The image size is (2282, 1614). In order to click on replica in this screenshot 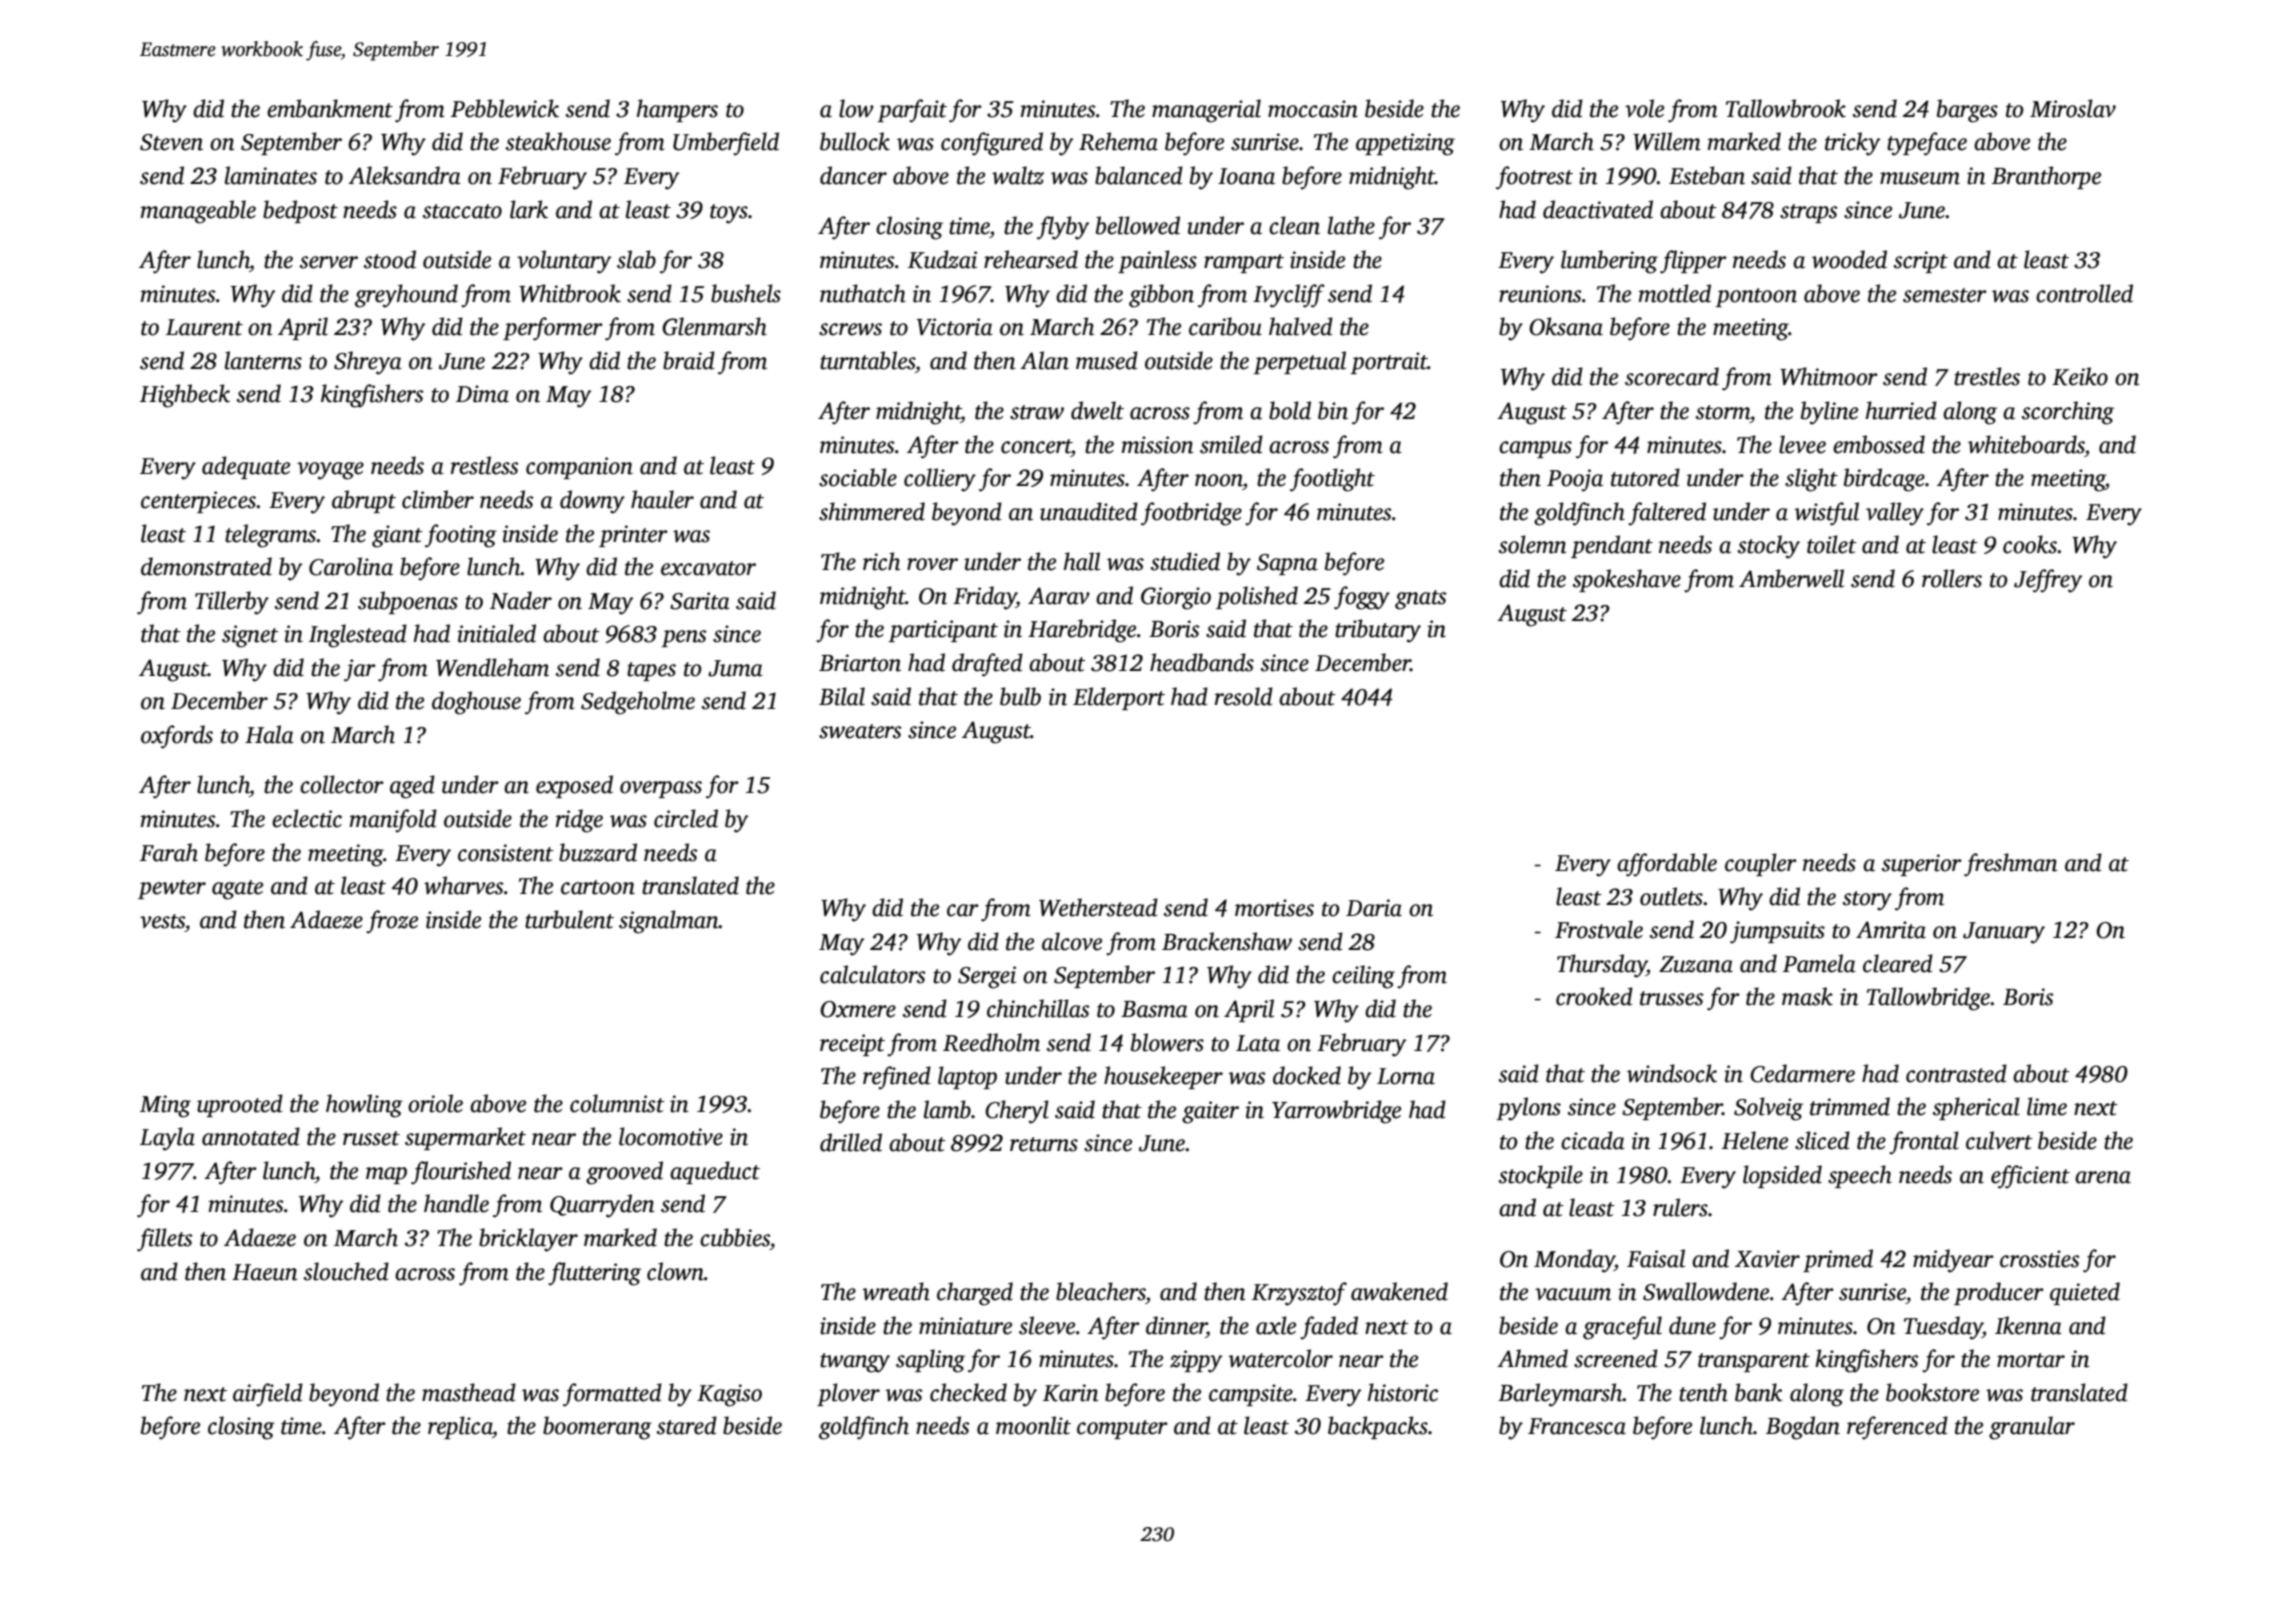, I will do `click(460, 1427)`.
